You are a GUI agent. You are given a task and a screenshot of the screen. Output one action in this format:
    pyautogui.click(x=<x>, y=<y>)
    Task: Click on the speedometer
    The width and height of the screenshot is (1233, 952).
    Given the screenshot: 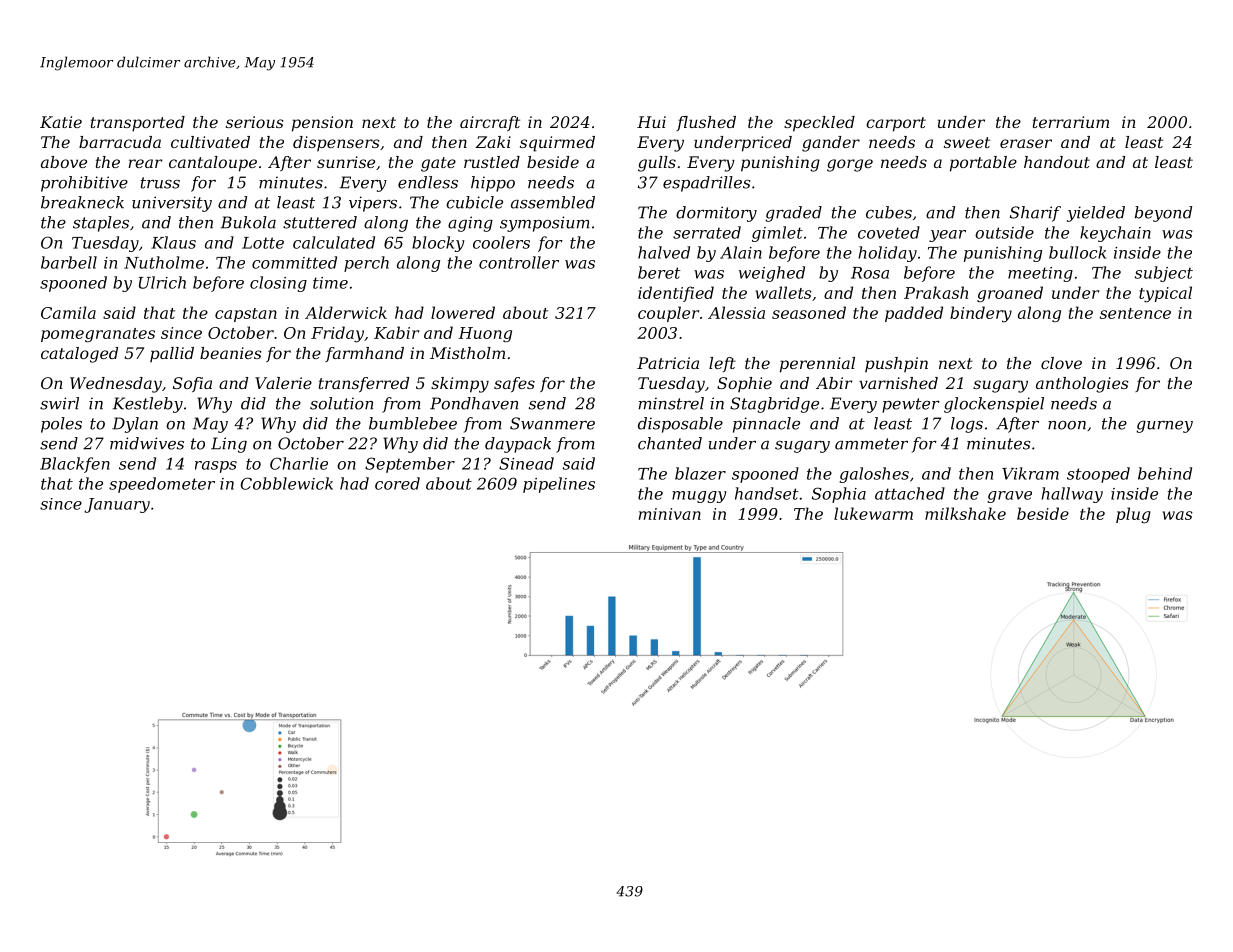 What is the action you would take?
    pyautogui.click(x=162, y=485)
